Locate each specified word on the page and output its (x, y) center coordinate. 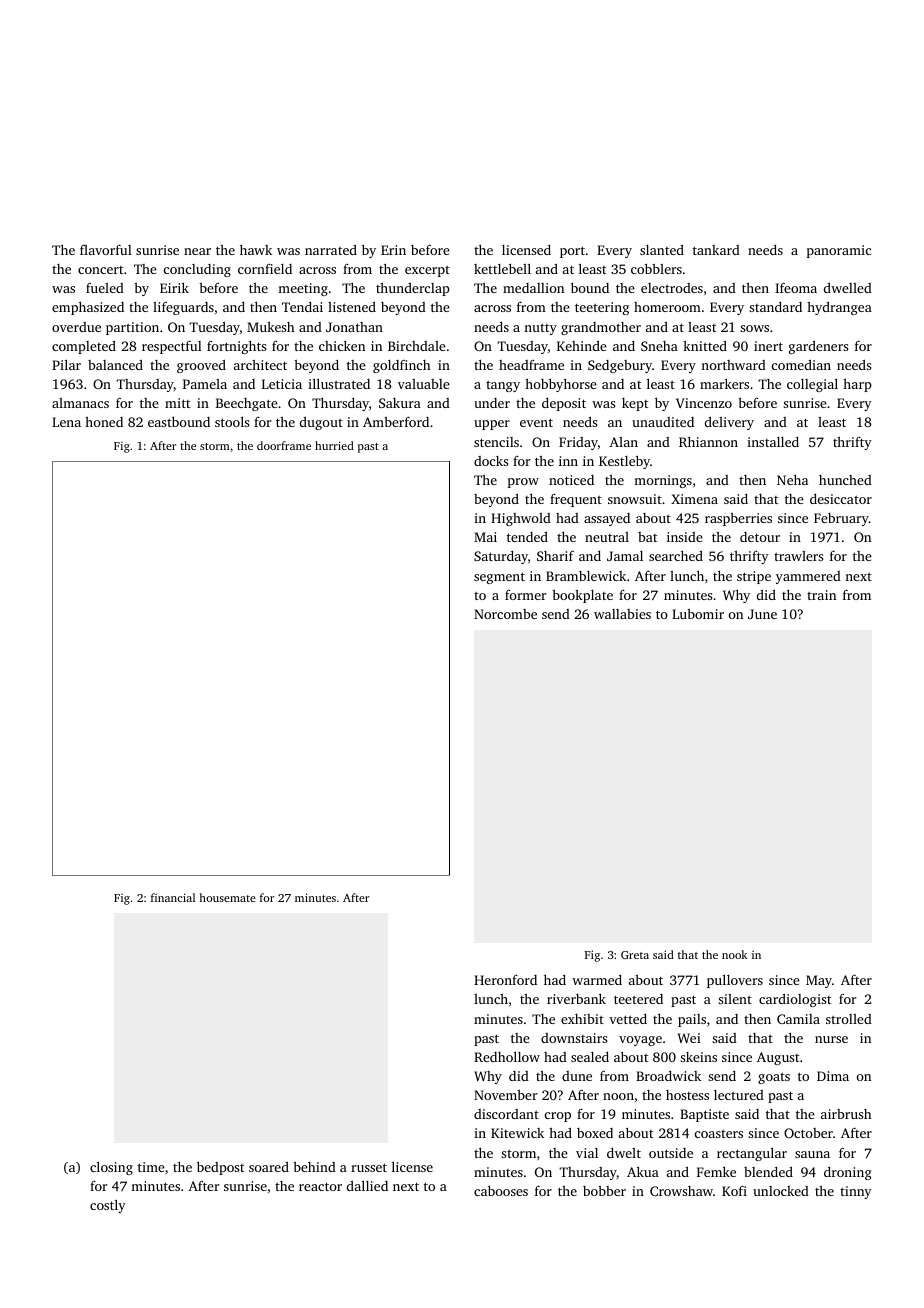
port (572, 252)
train (821, 595)
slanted (662, 250)
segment (499, 578)
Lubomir (698, 614)
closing (111, 1168)
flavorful (106, 249)
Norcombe (505, 614)
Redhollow (507, 1056)
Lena (66, 422)
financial (173, 897)
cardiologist (795, 1000)
